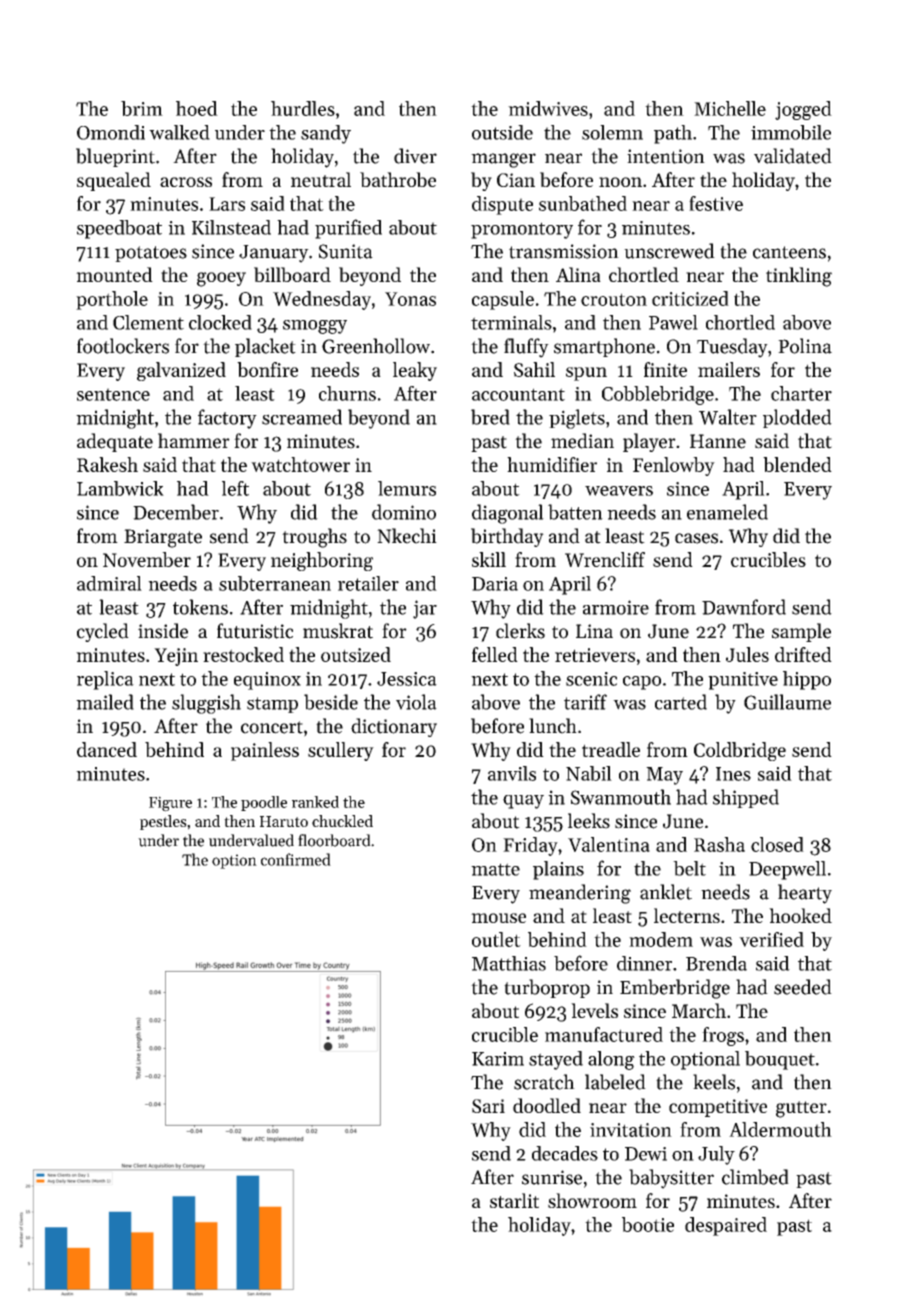  Describe the element at coordinates (514, 1200) in the page. I see `starlit` at that location.
